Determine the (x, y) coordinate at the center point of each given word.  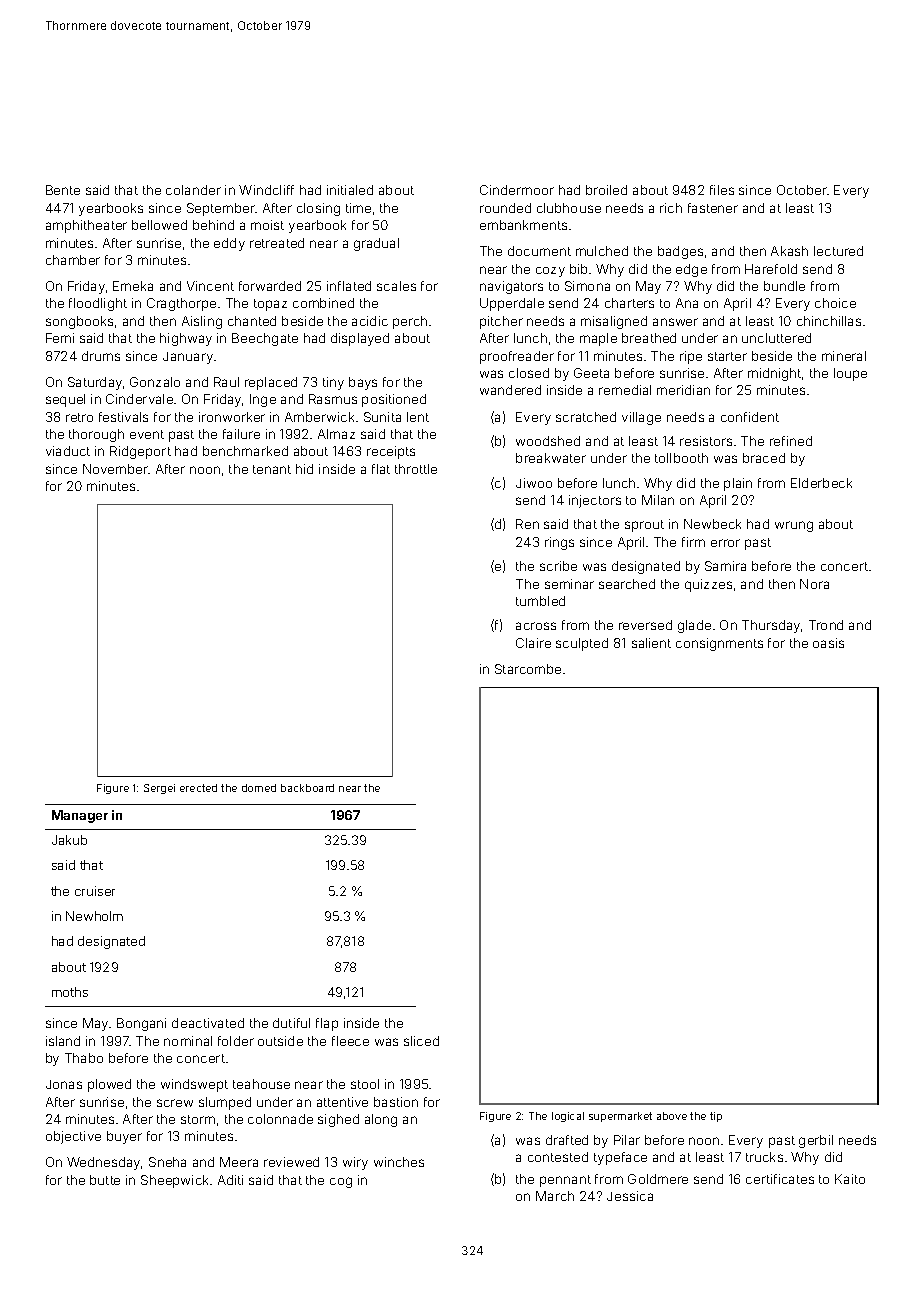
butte (105, 1180)
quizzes (708, 585)
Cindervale (139, 399)
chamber (73, 260)
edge (691, 270)
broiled (606, 190)
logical (568, 1117)
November (115, 469)
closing (318, 209)
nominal (188, 1041)
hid (304, 469)
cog (341, 1182)
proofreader (517, 357)
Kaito (850, 1179)
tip (716, 1117)
